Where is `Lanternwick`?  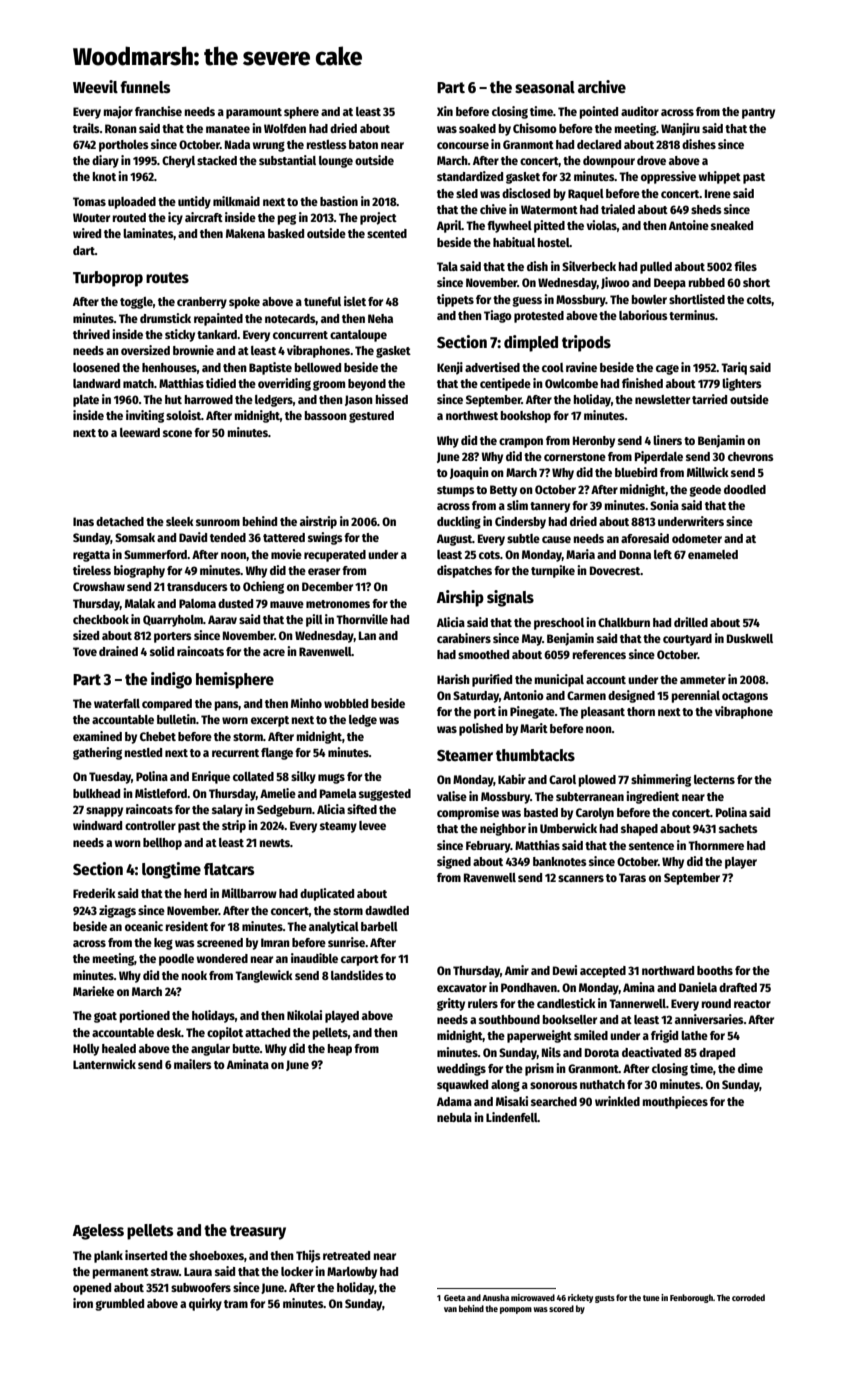 Lanternwick is located at coordinates (104, 1064).
